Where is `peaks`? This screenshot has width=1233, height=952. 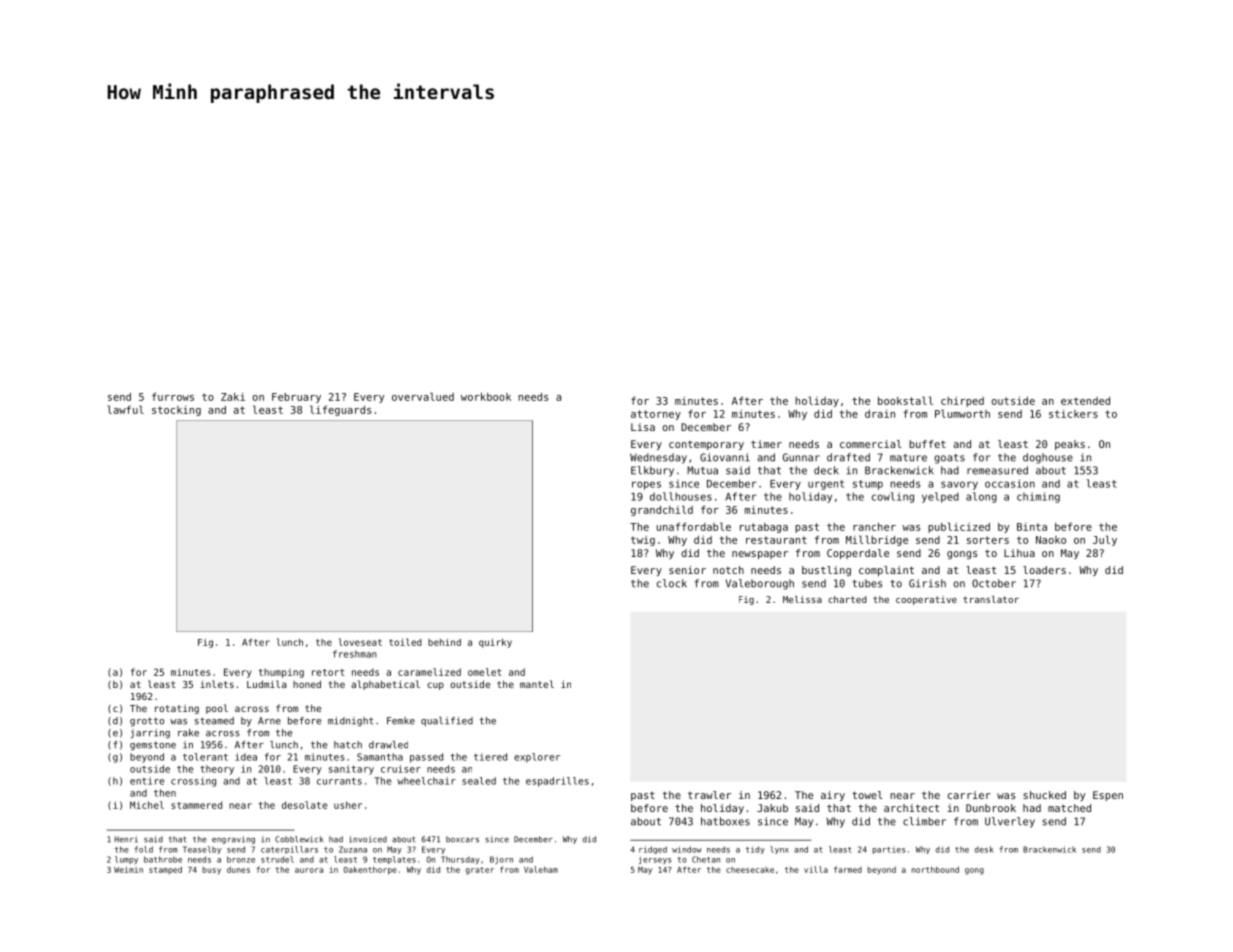
peaks is located at coordinates (1070, 445).
